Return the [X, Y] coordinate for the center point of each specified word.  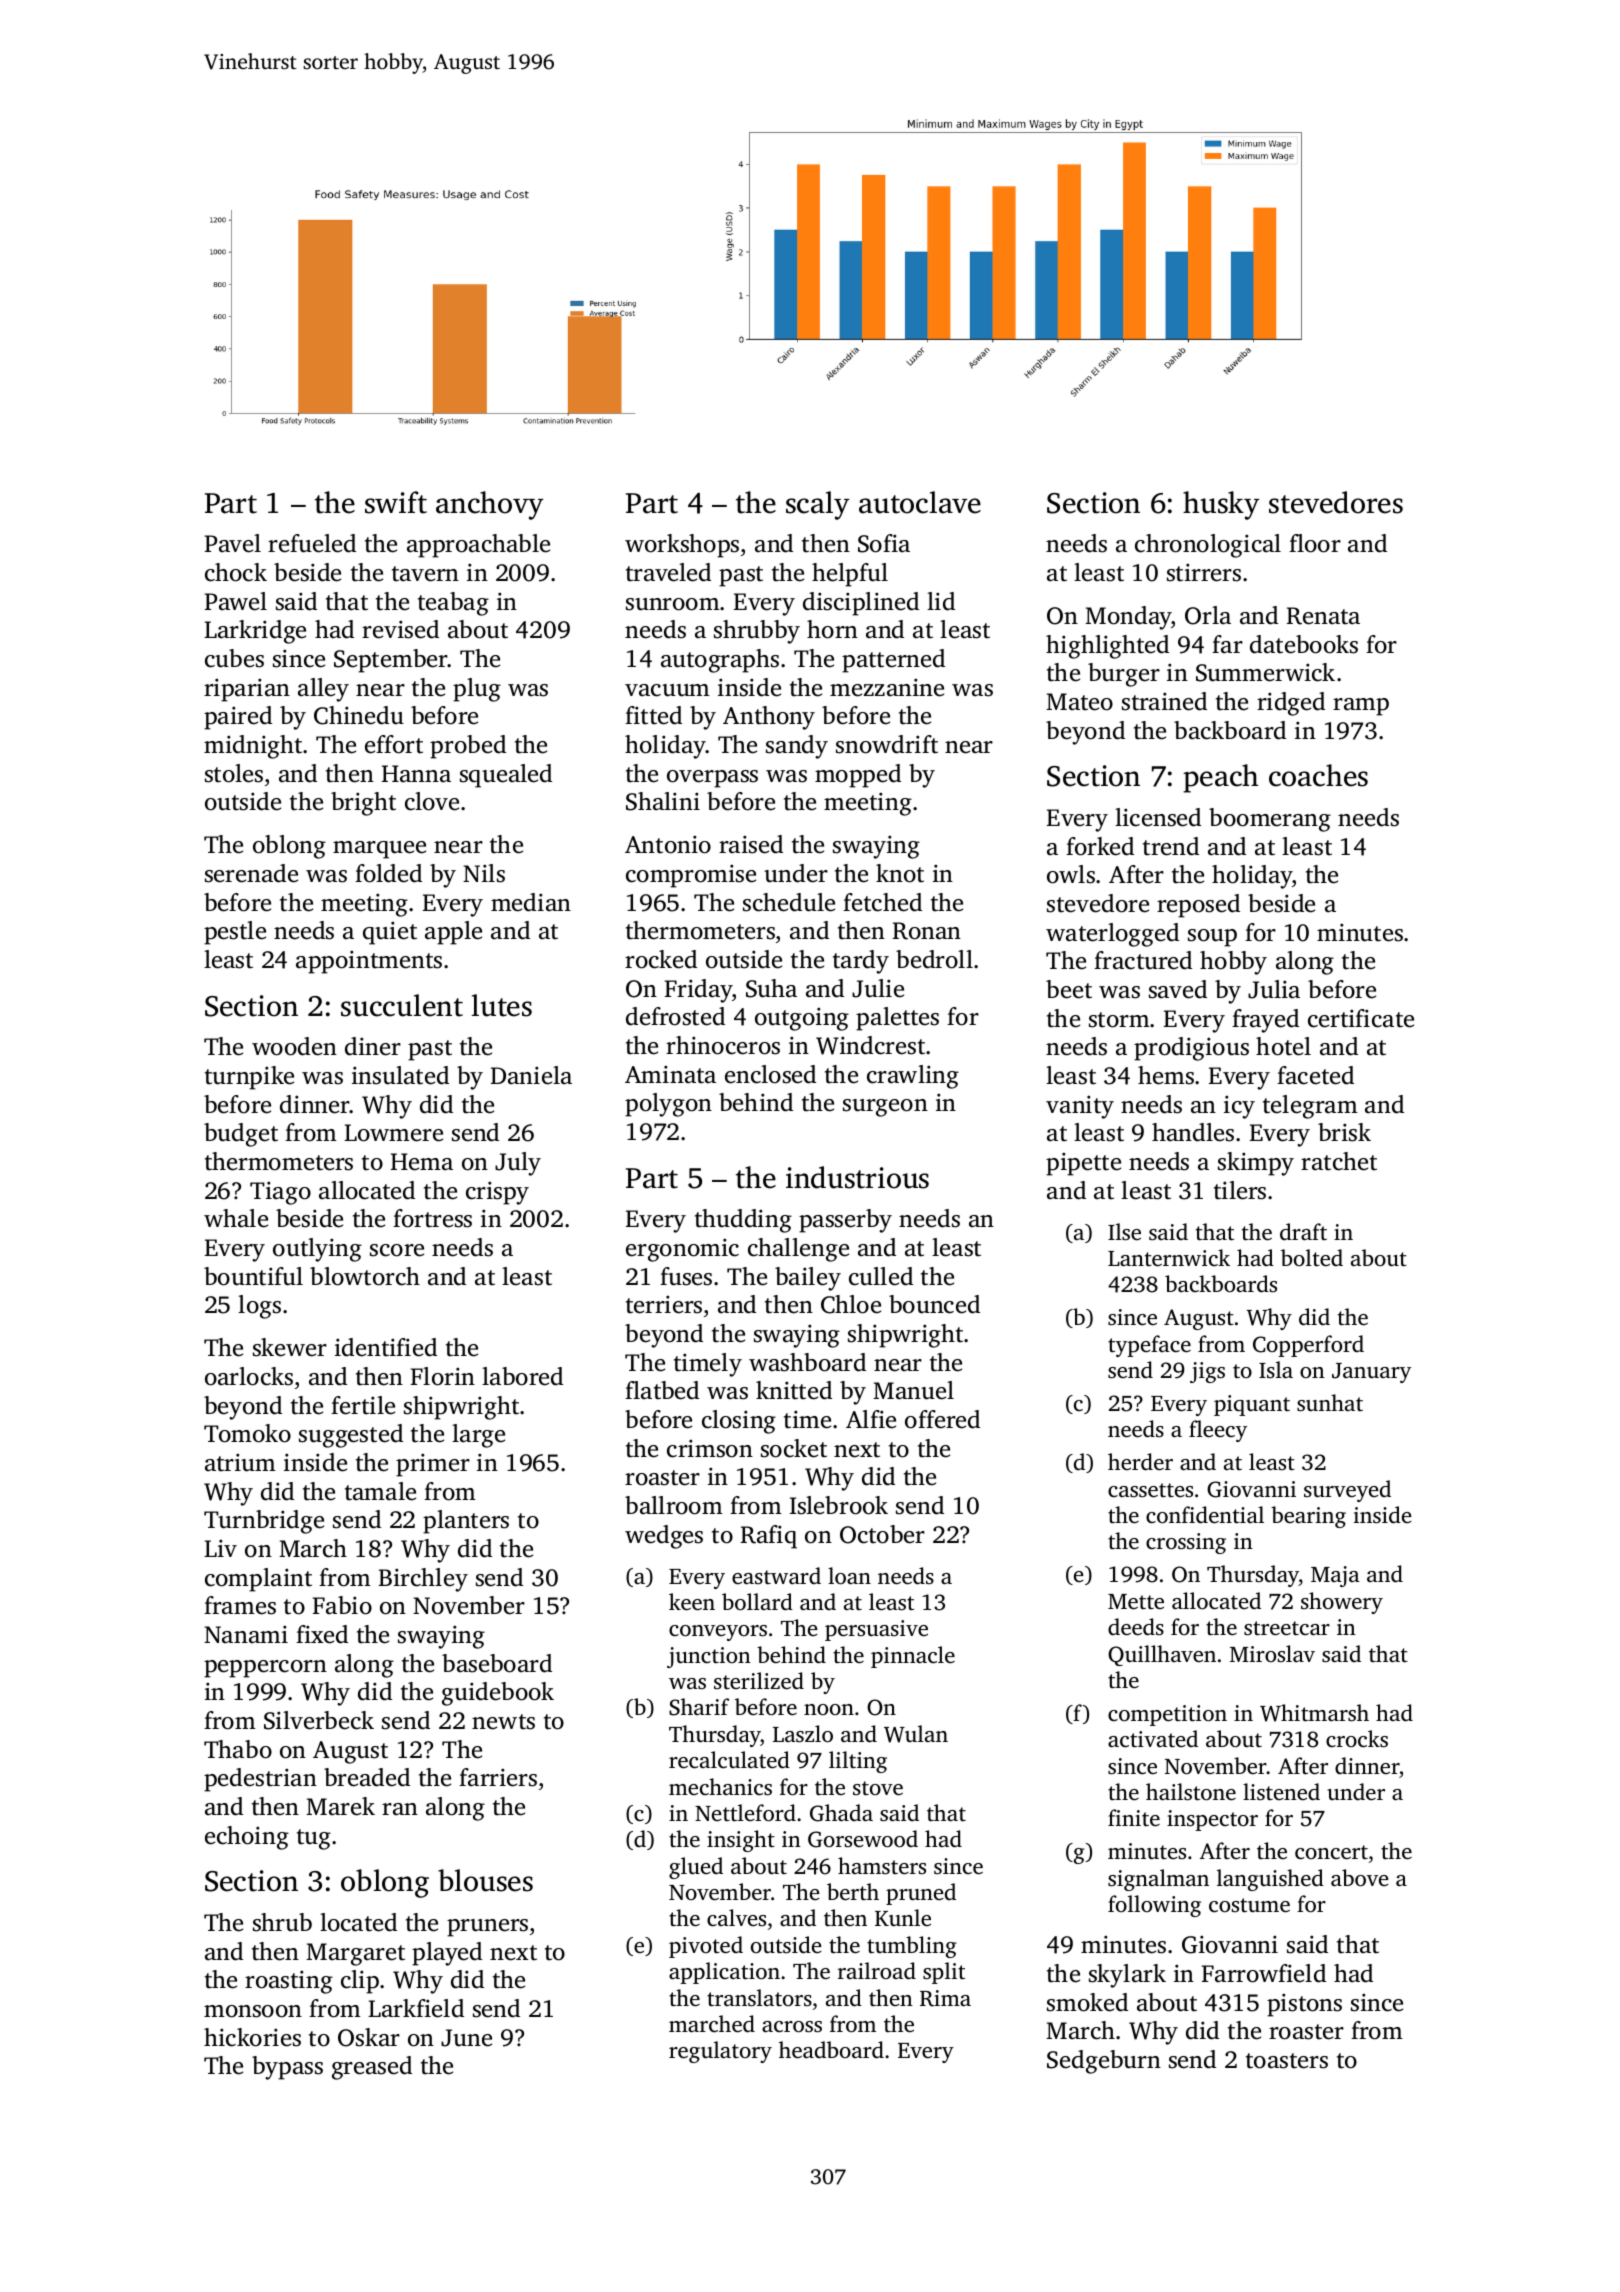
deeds [1136, 1627]
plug [477, 690]
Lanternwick [1169, 1258]
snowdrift [887, 744]
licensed [1158, 817]
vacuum [667, 690]
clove [432, 801]
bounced [934, 1304]
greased [372, 2068]
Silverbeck [319, 1720]
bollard [757, 1602]
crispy [497, 1193]
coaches [1318, 775]
